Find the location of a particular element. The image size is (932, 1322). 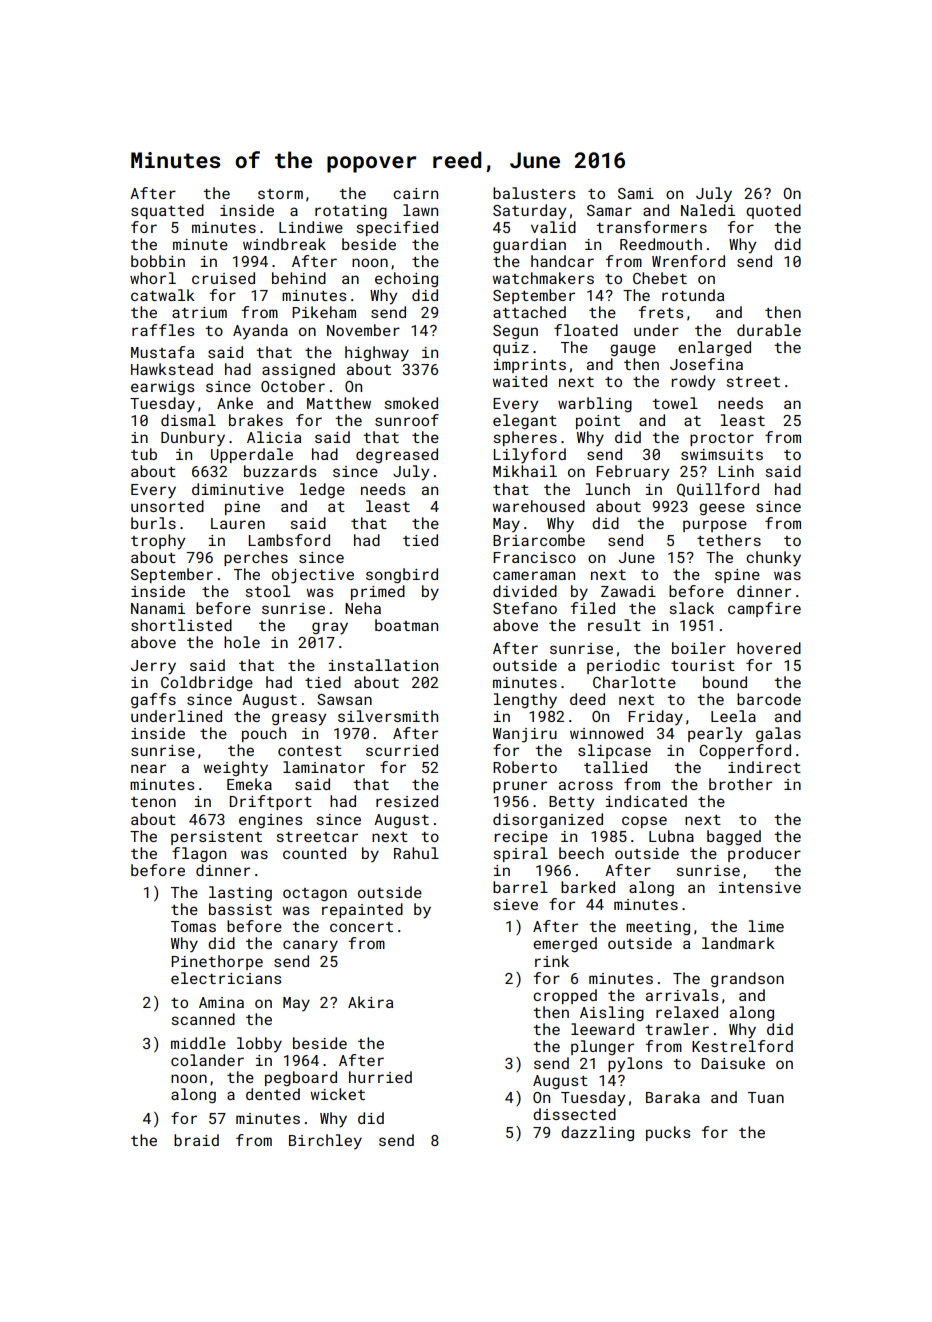

bagged is located at coordinates (734, 837).
